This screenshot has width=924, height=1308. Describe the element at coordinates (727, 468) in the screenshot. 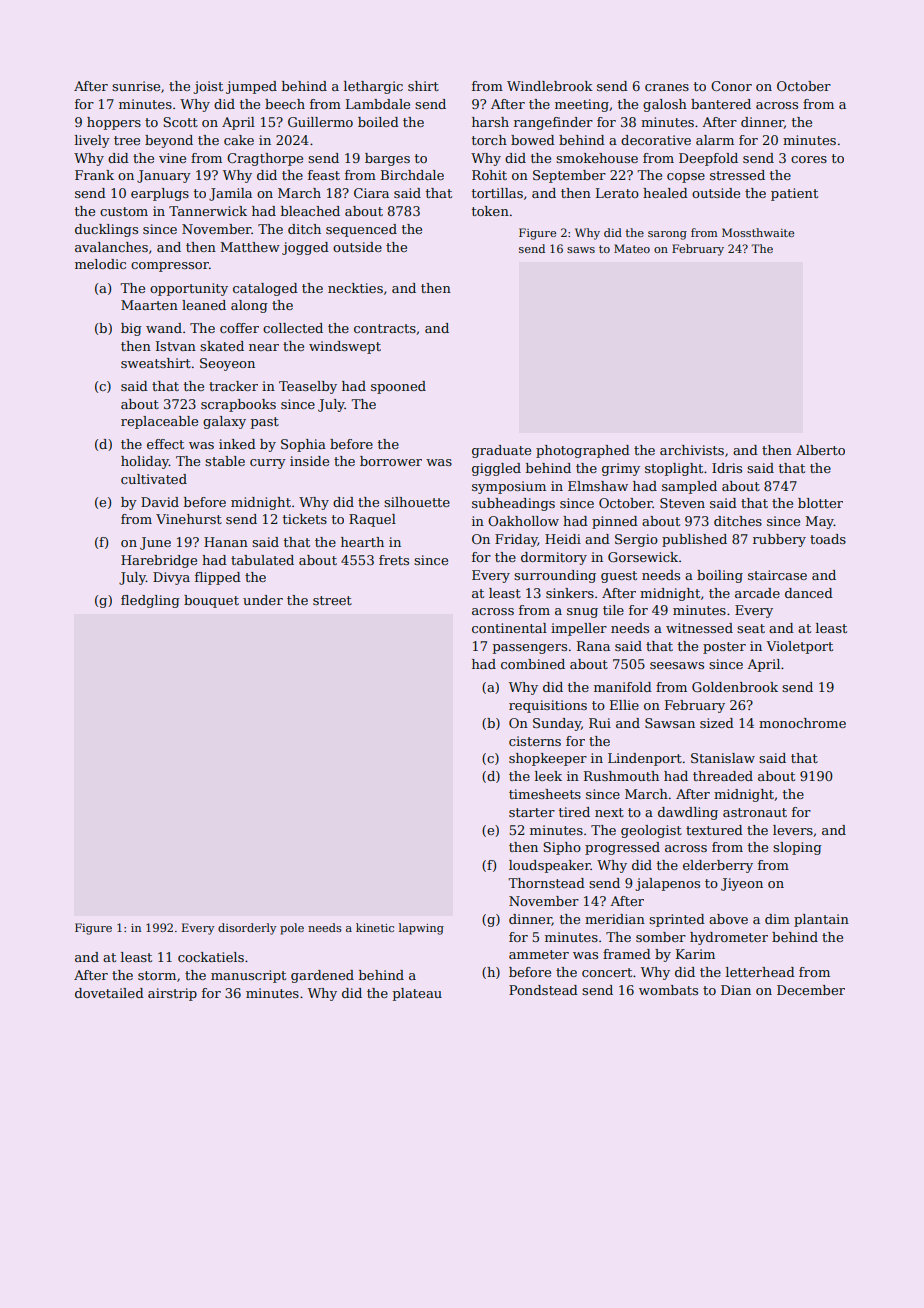

I see `Idris` at that location.
